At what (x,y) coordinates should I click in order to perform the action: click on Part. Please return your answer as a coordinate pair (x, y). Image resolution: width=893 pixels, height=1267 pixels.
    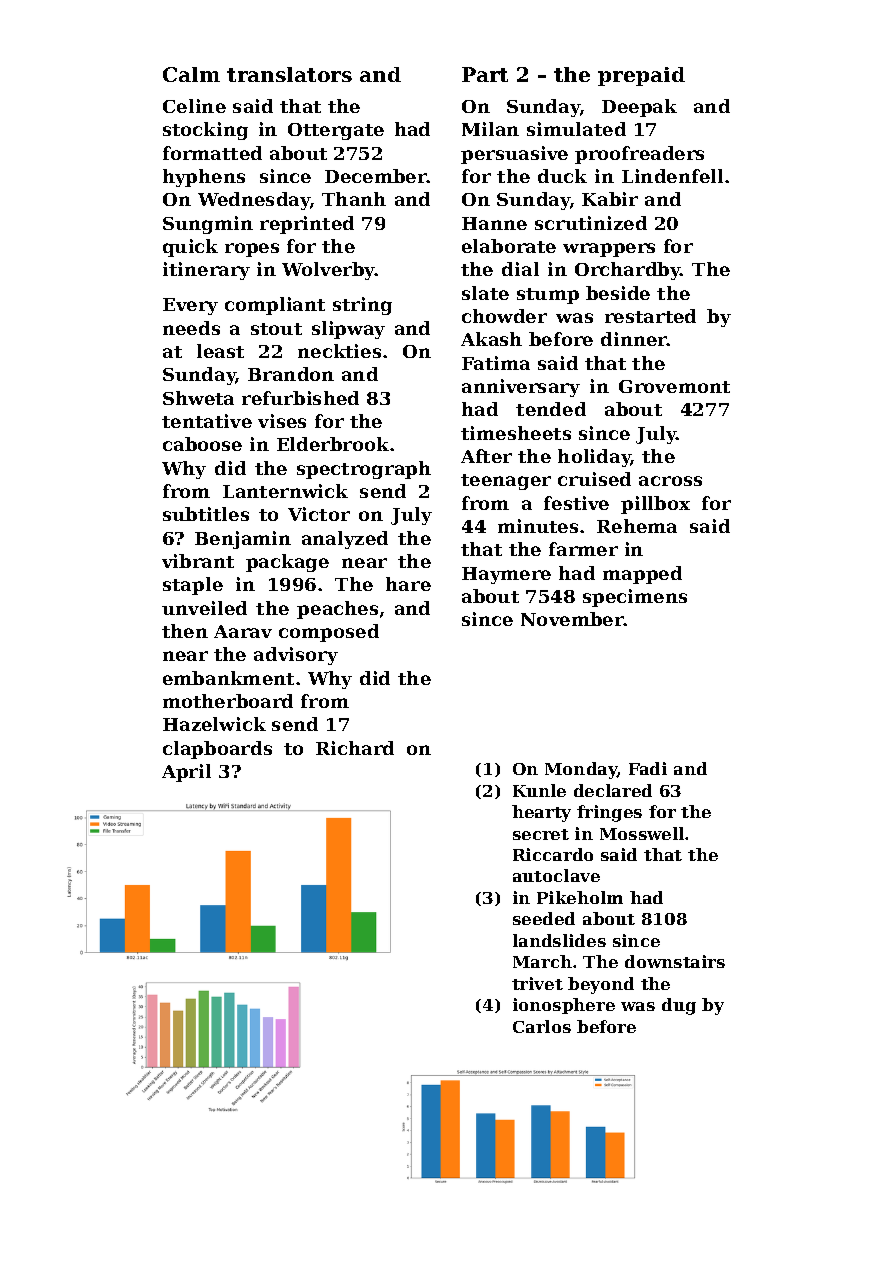
    Looking at the image, I should click on (485, 74).
